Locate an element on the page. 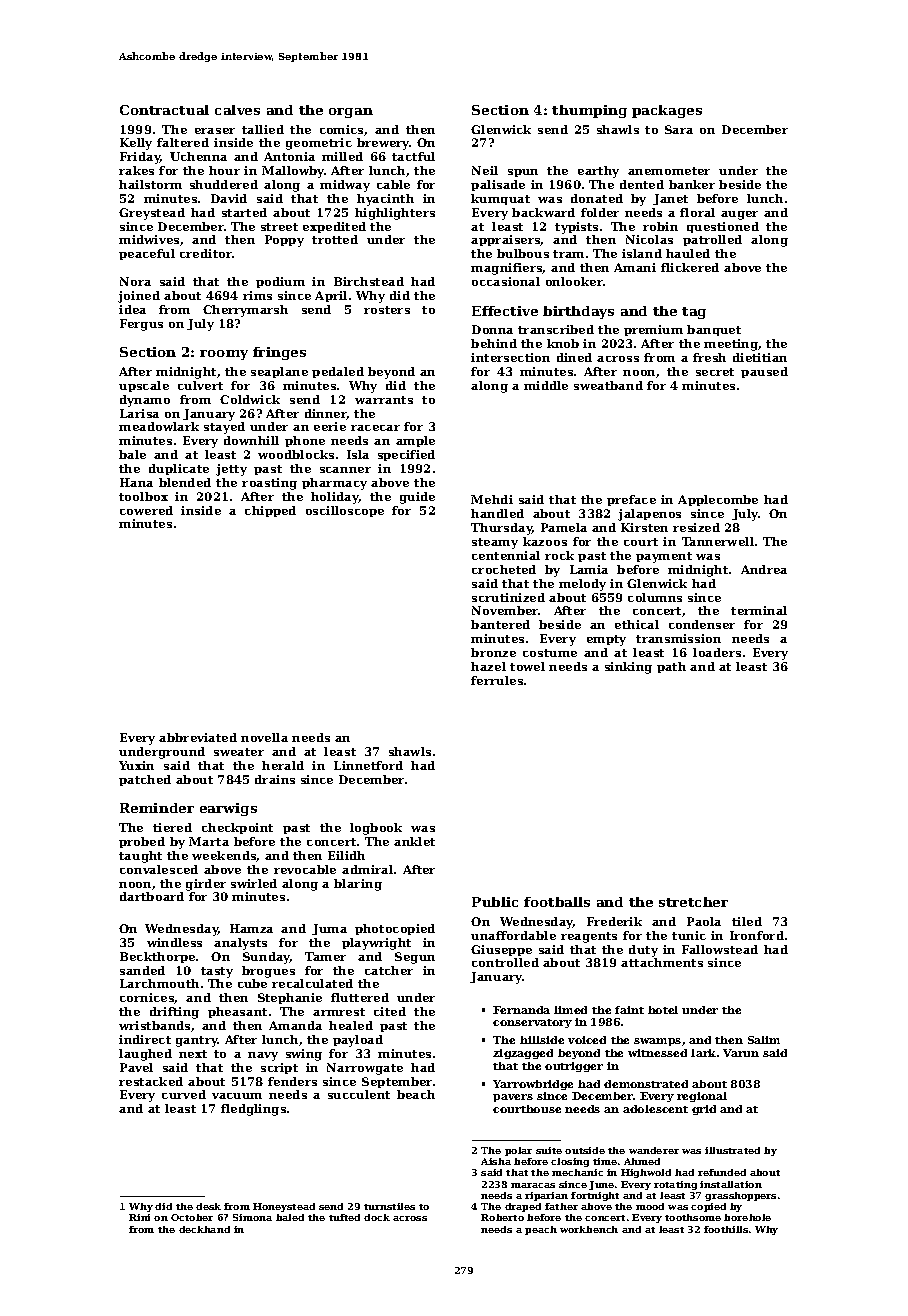 The width and height of the document is (908, 1316). Contractual is located at coordinates (164, 110).
